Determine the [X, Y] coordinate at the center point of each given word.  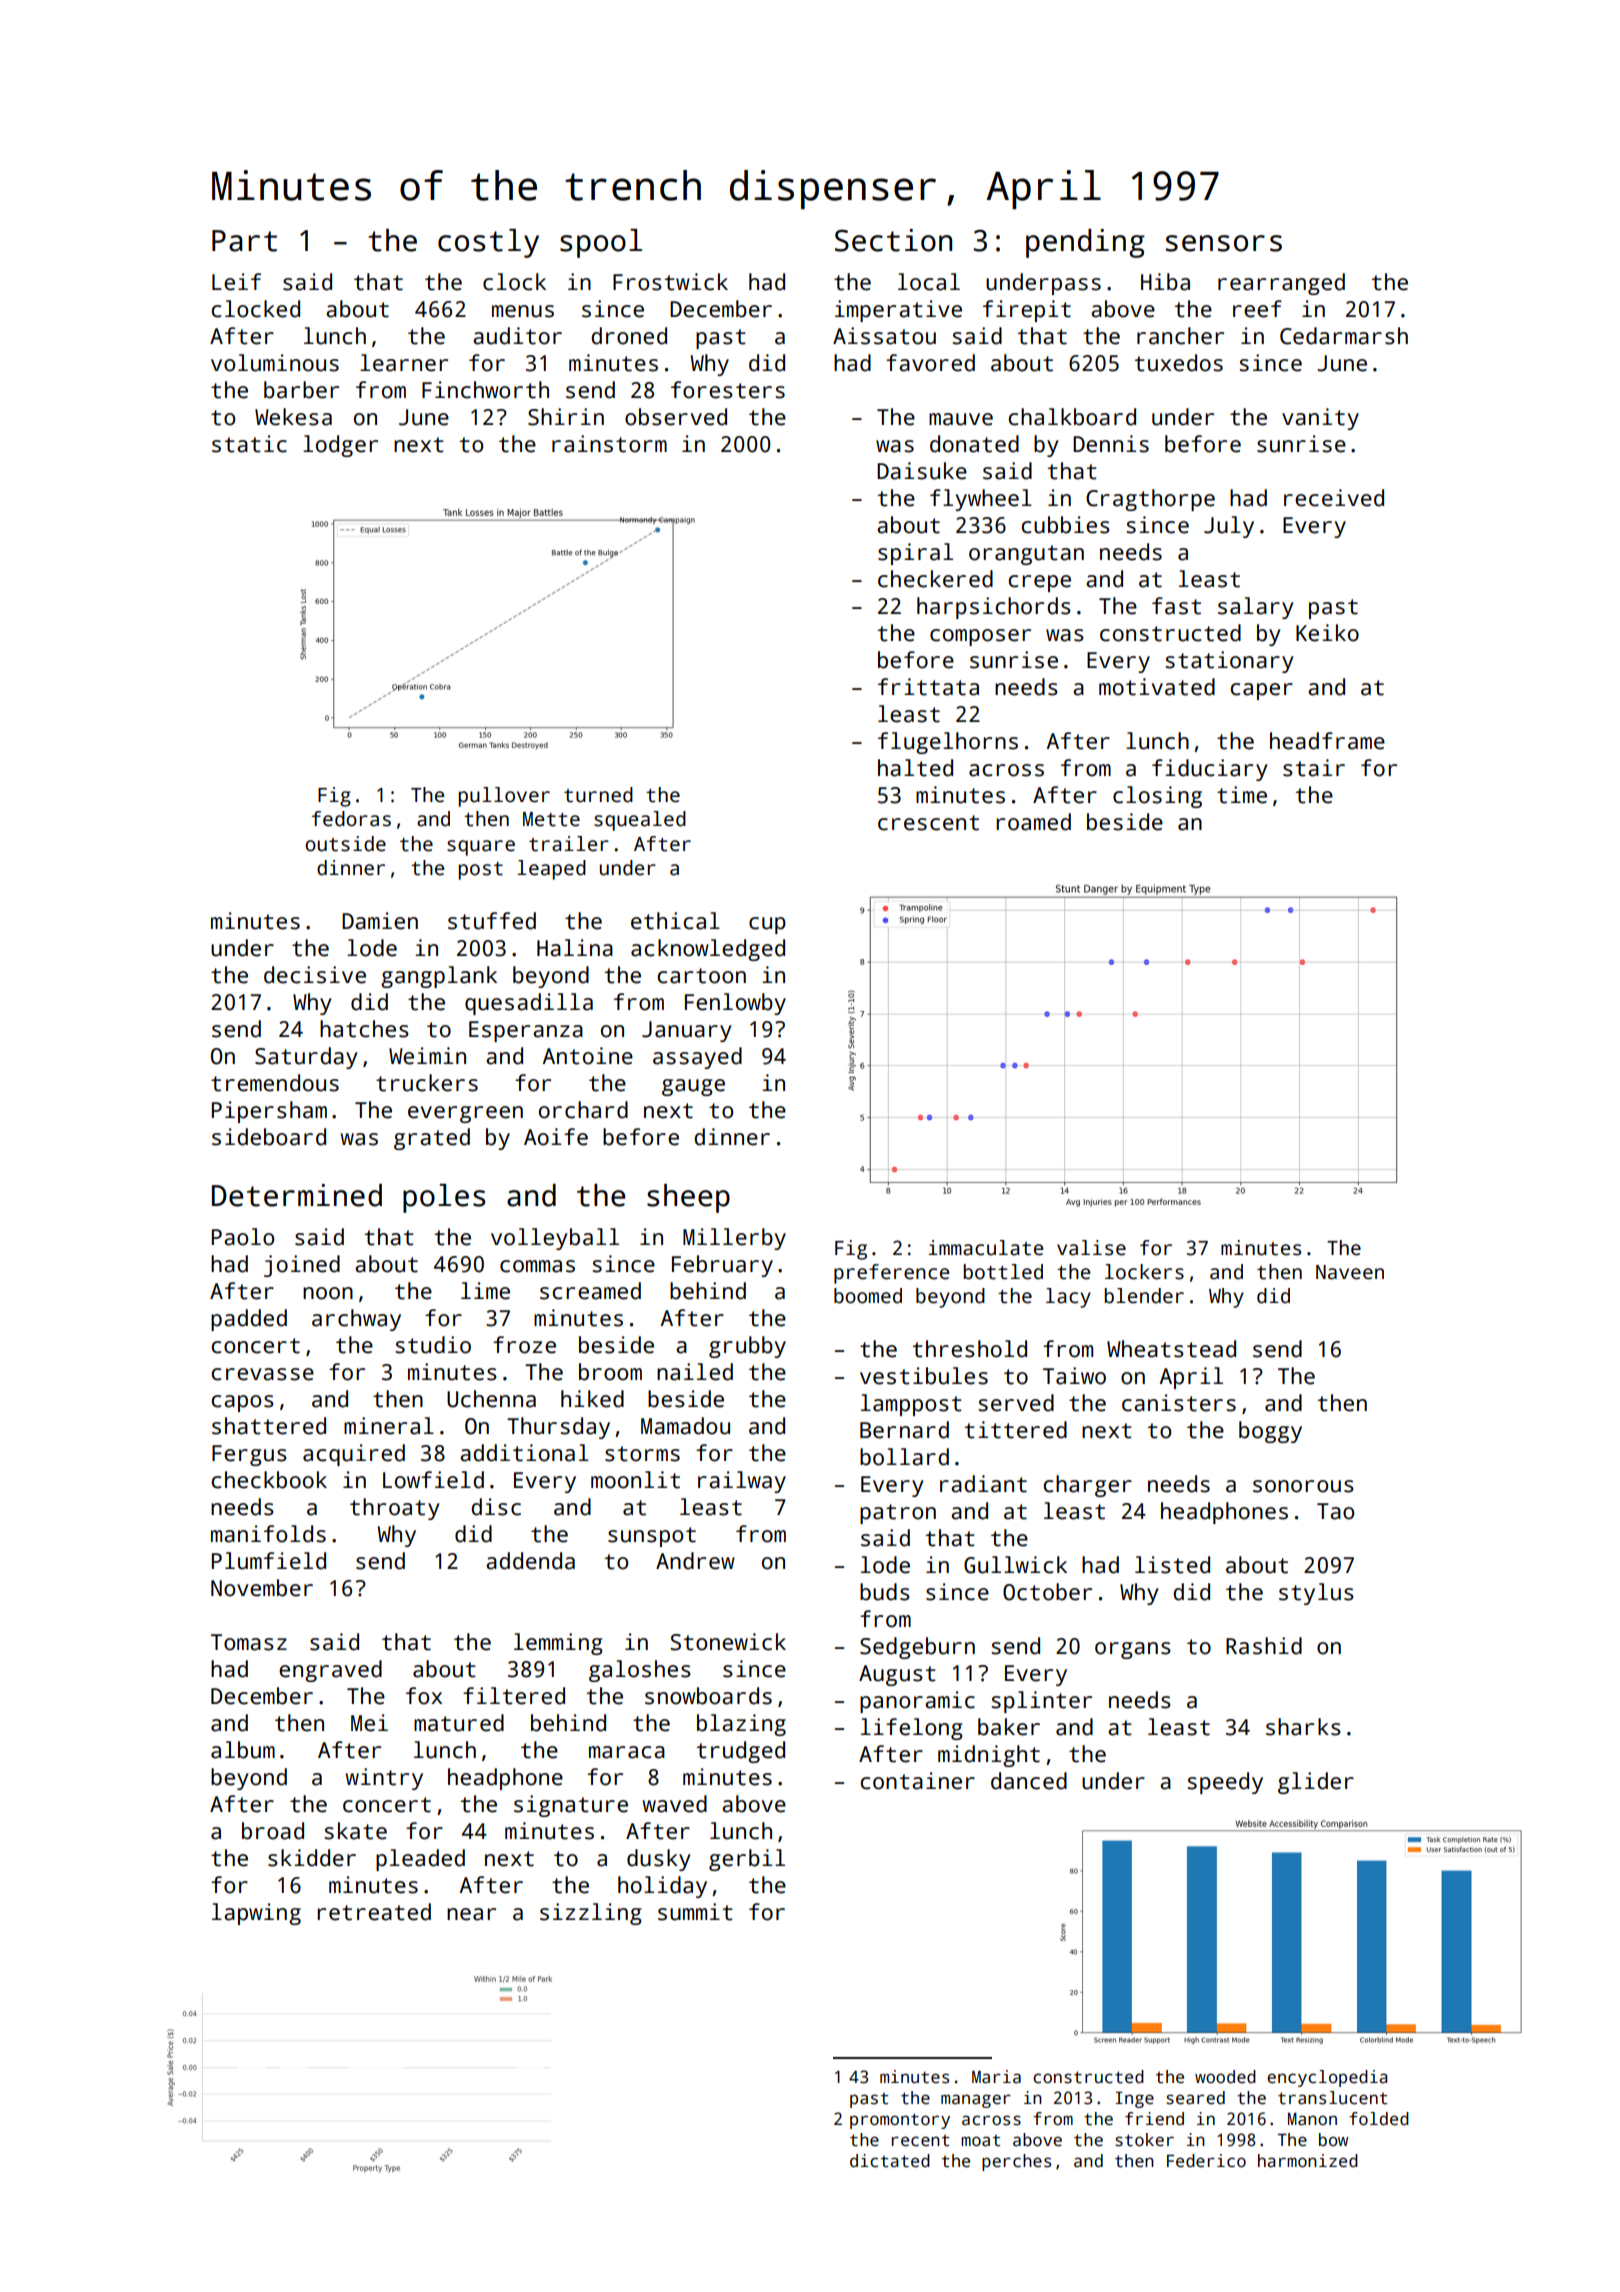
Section [893, 240]
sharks [1303, 1727]
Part [244, 241]
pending [1085, 243]
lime [485, 1291]
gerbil [747, 1860]
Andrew [695, 1561]
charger [1087, 1486]
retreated [374, 1912]
